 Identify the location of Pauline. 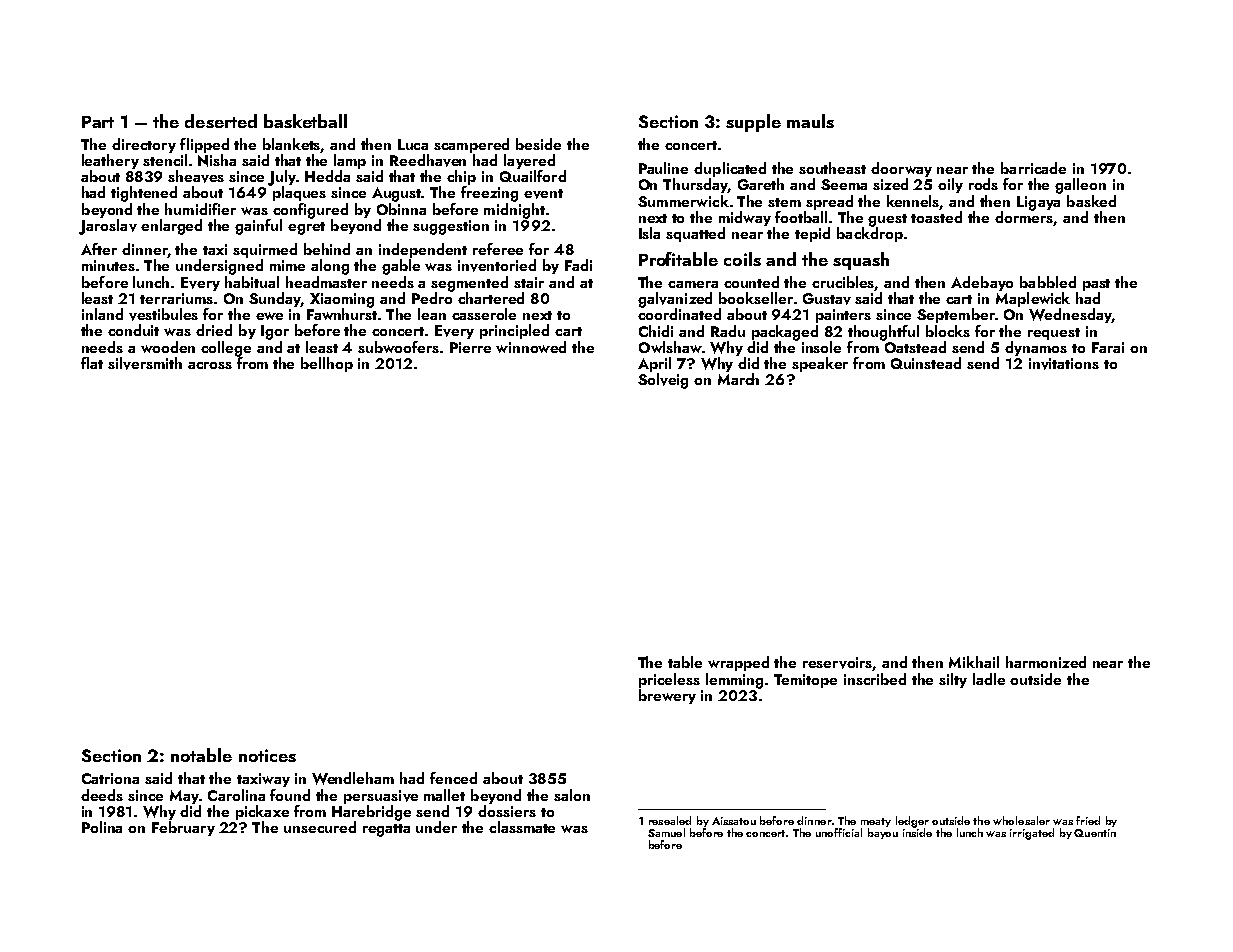
(663, 168).
